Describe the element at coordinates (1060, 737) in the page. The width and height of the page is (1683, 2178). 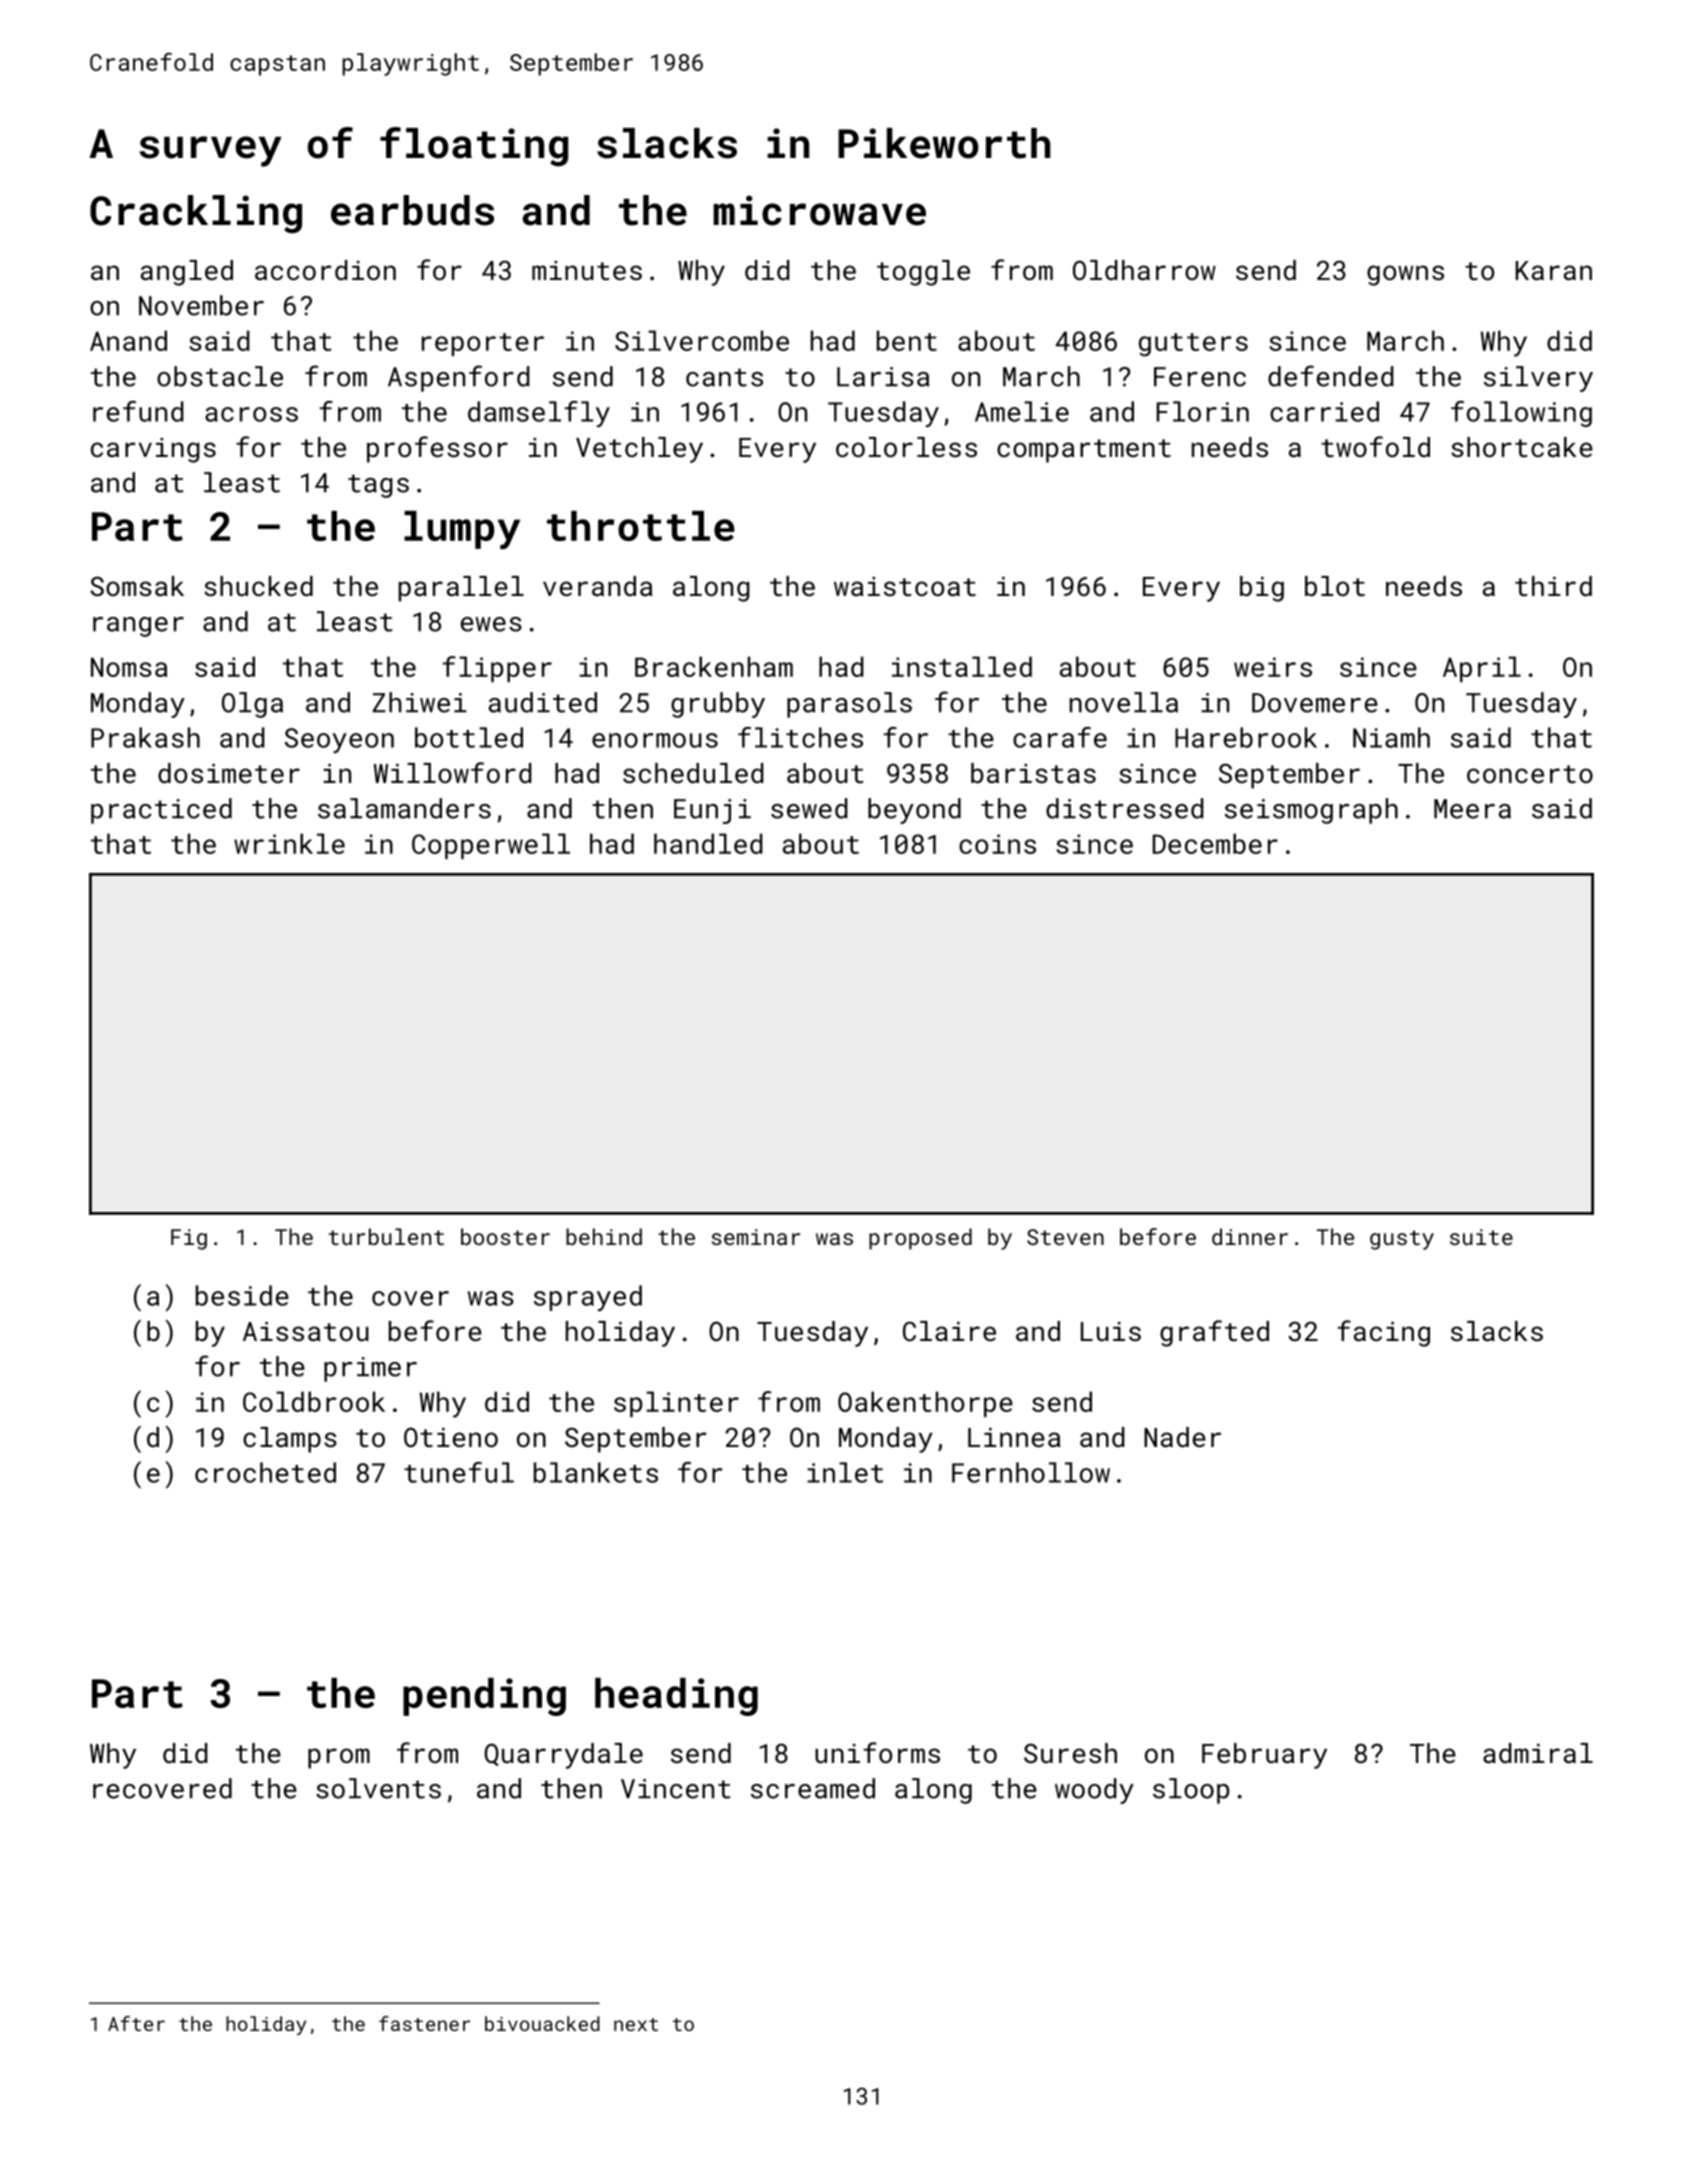
I see `carafe` at that location.
